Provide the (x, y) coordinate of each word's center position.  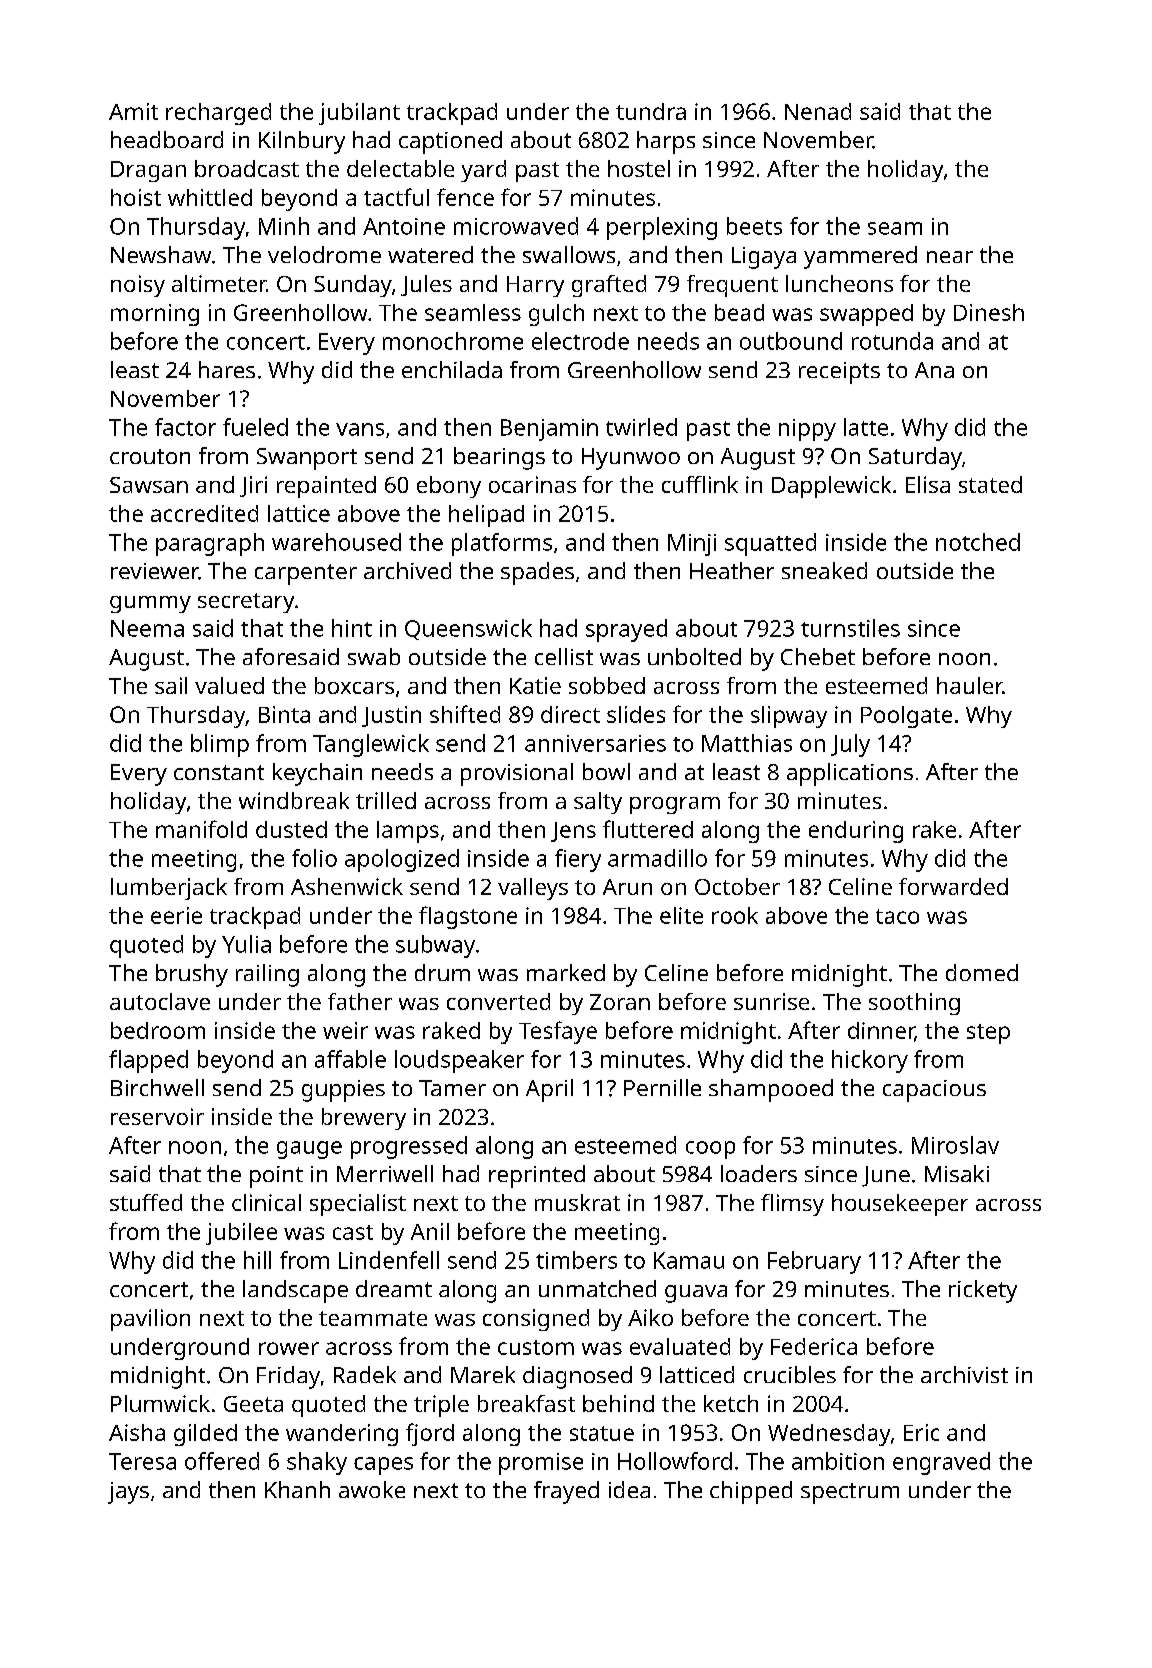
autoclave (160, 1001)
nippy (807, 430)
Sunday (353, 286)
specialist (358, 1205)
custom (536, 1347)
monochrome (453, 341)
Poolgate (906, 717)
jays (128, 1493)
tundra (651, 111)
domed (982, 972)
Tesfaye (558, 1032)
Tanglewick (371, 745)
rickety (983, 1291)
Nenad (818, 111)
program (675, 805)
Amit (133, 111)
